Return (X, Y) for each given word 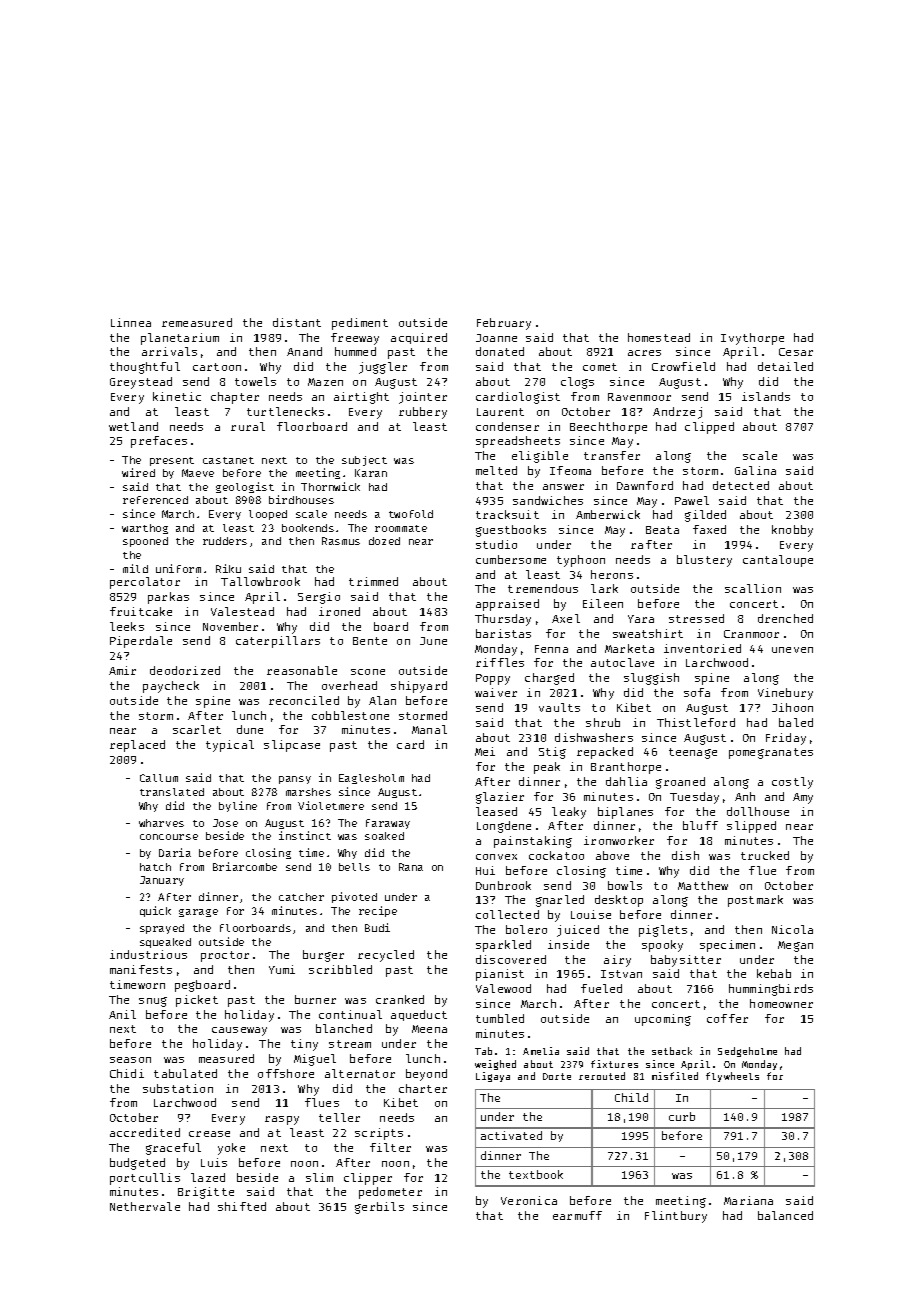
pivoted (354, 897)
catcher (301, 897)
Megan (795, 946)
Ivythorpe (752, 339)
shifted (242, 1206)
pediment (360, 324)
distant (297, 322)
